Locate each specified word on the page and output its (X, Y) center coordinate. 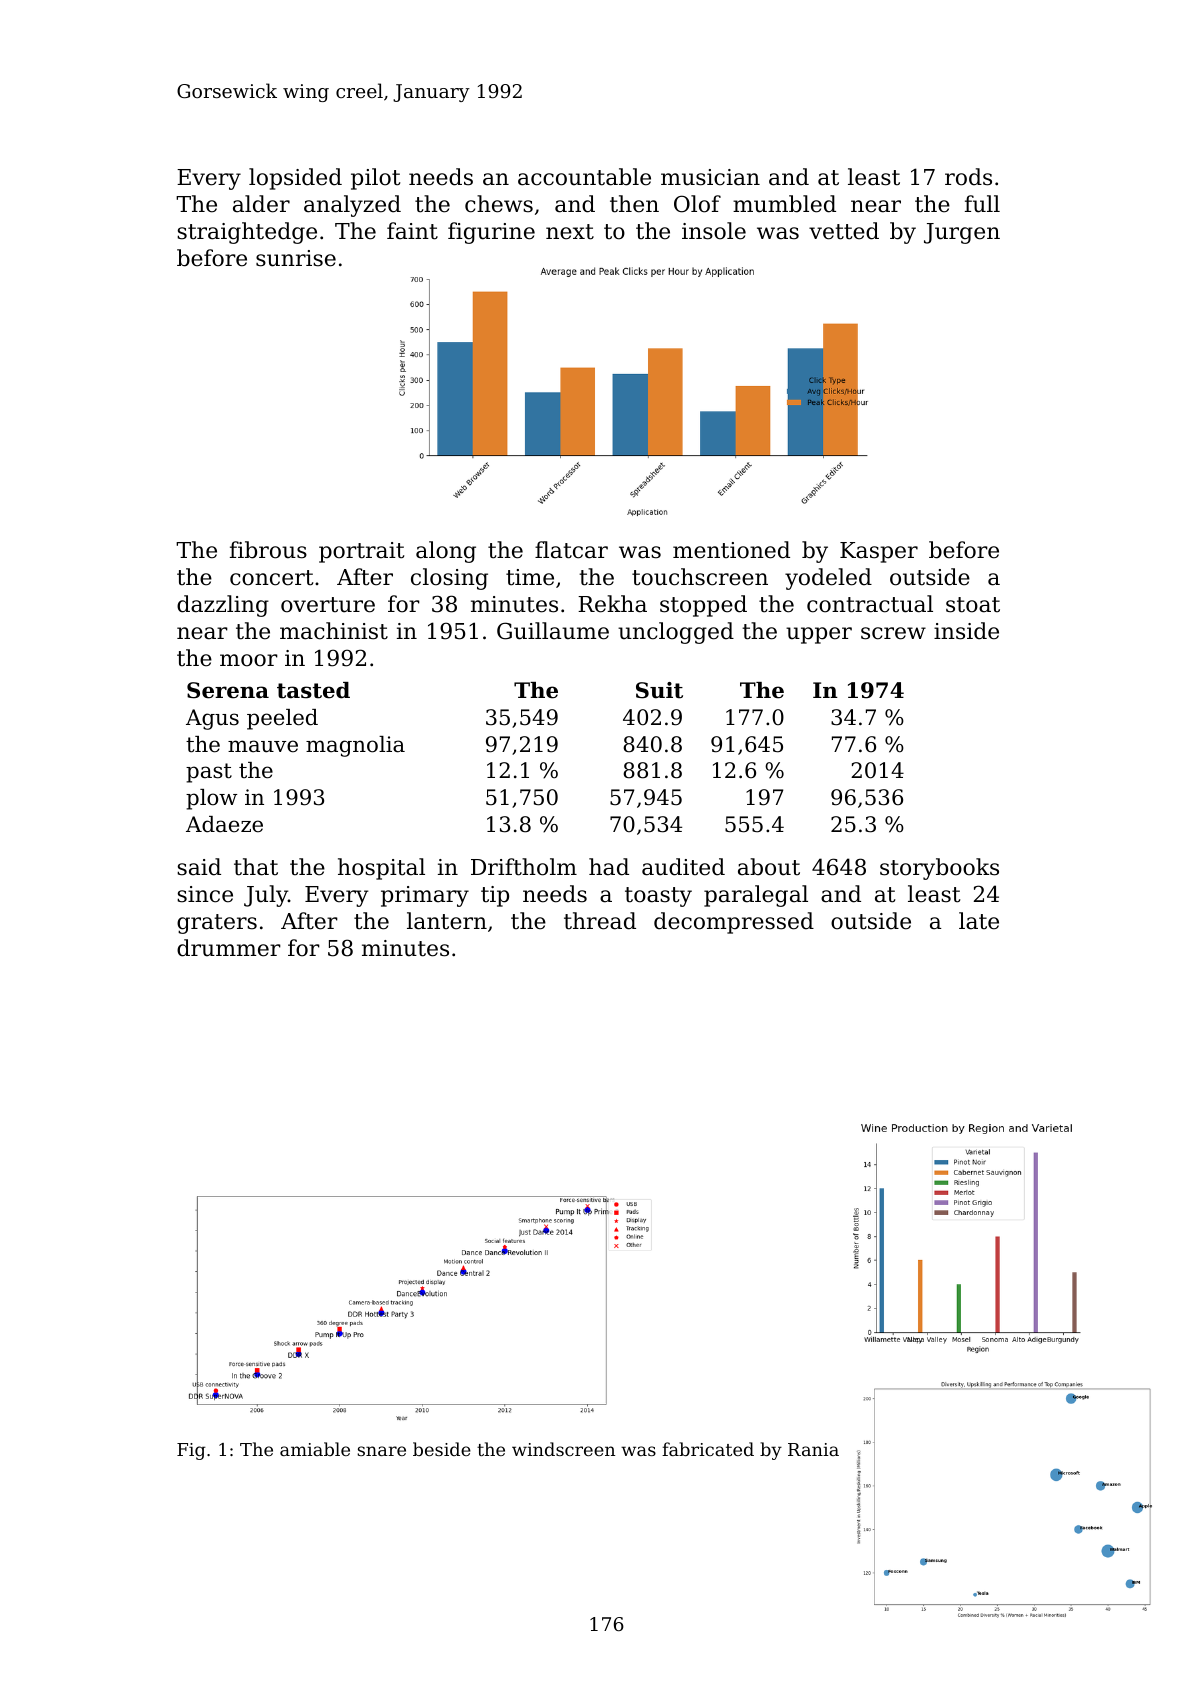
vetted (844, 231)
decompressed (734, 923)
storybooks (939, 869)
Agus (212, 719)
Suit (659, 690)
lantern (447, 921)
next (570, 232)
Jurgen (962, 233)
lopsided (295, 179)
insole (714, 231)
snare (381, 1451)
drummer (229, 948)
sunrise (296, 258)
